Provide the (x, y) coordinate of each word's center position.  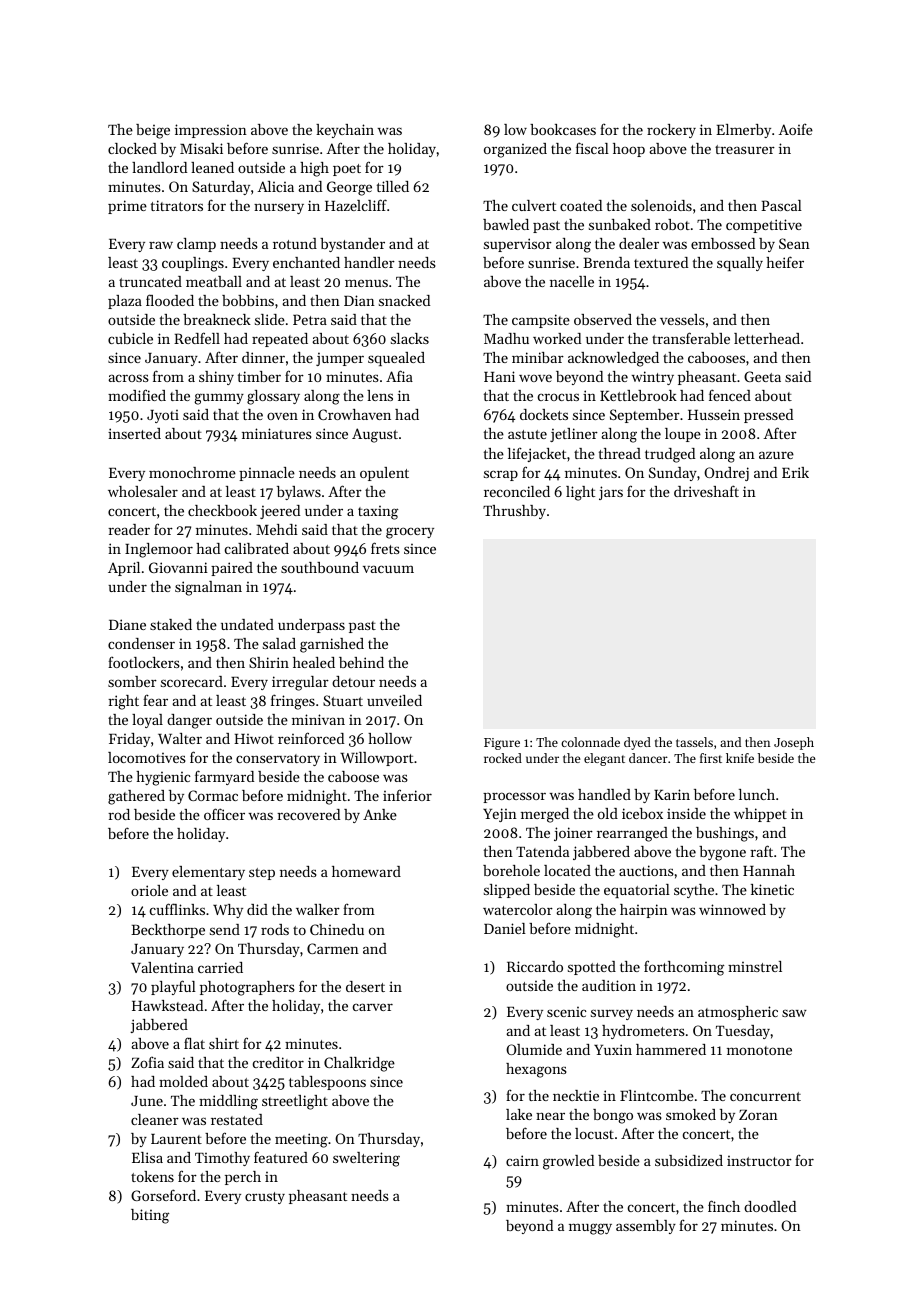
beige (153, 131)
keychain (345, 131)
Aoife (796, 129)
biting (150, 1216)
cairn (522, 1160)
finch (724, 1206)
